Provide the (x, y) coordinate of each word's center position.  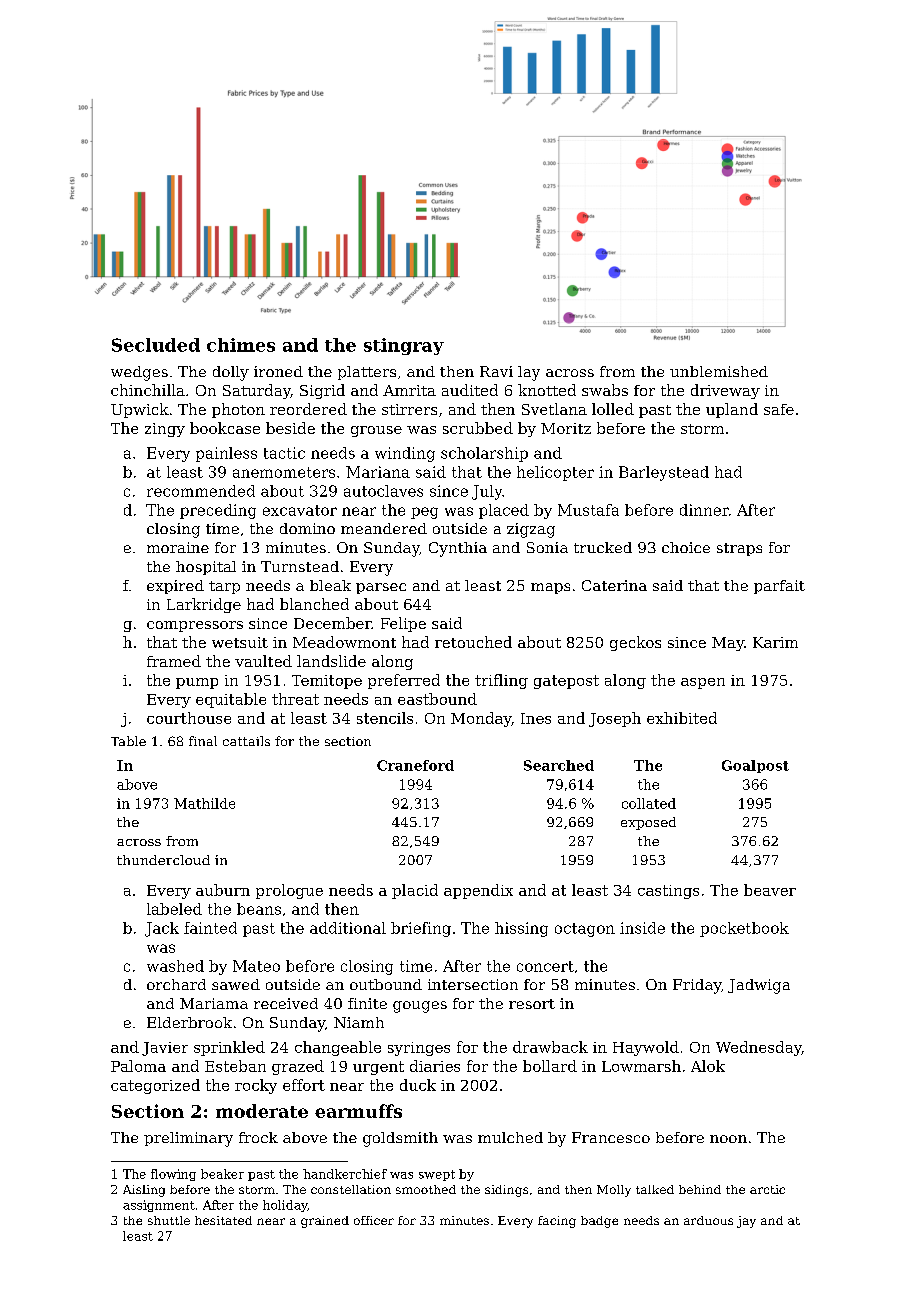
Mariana (378, 472)
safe (779, 409)
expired (175, 587)
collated (649, 803)
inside (642, 928)
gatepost (566, 682)
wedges (139, 373)
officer (374, 1220)
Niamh (359, 1022)
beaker (222, 1174)
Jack (162, 929)
